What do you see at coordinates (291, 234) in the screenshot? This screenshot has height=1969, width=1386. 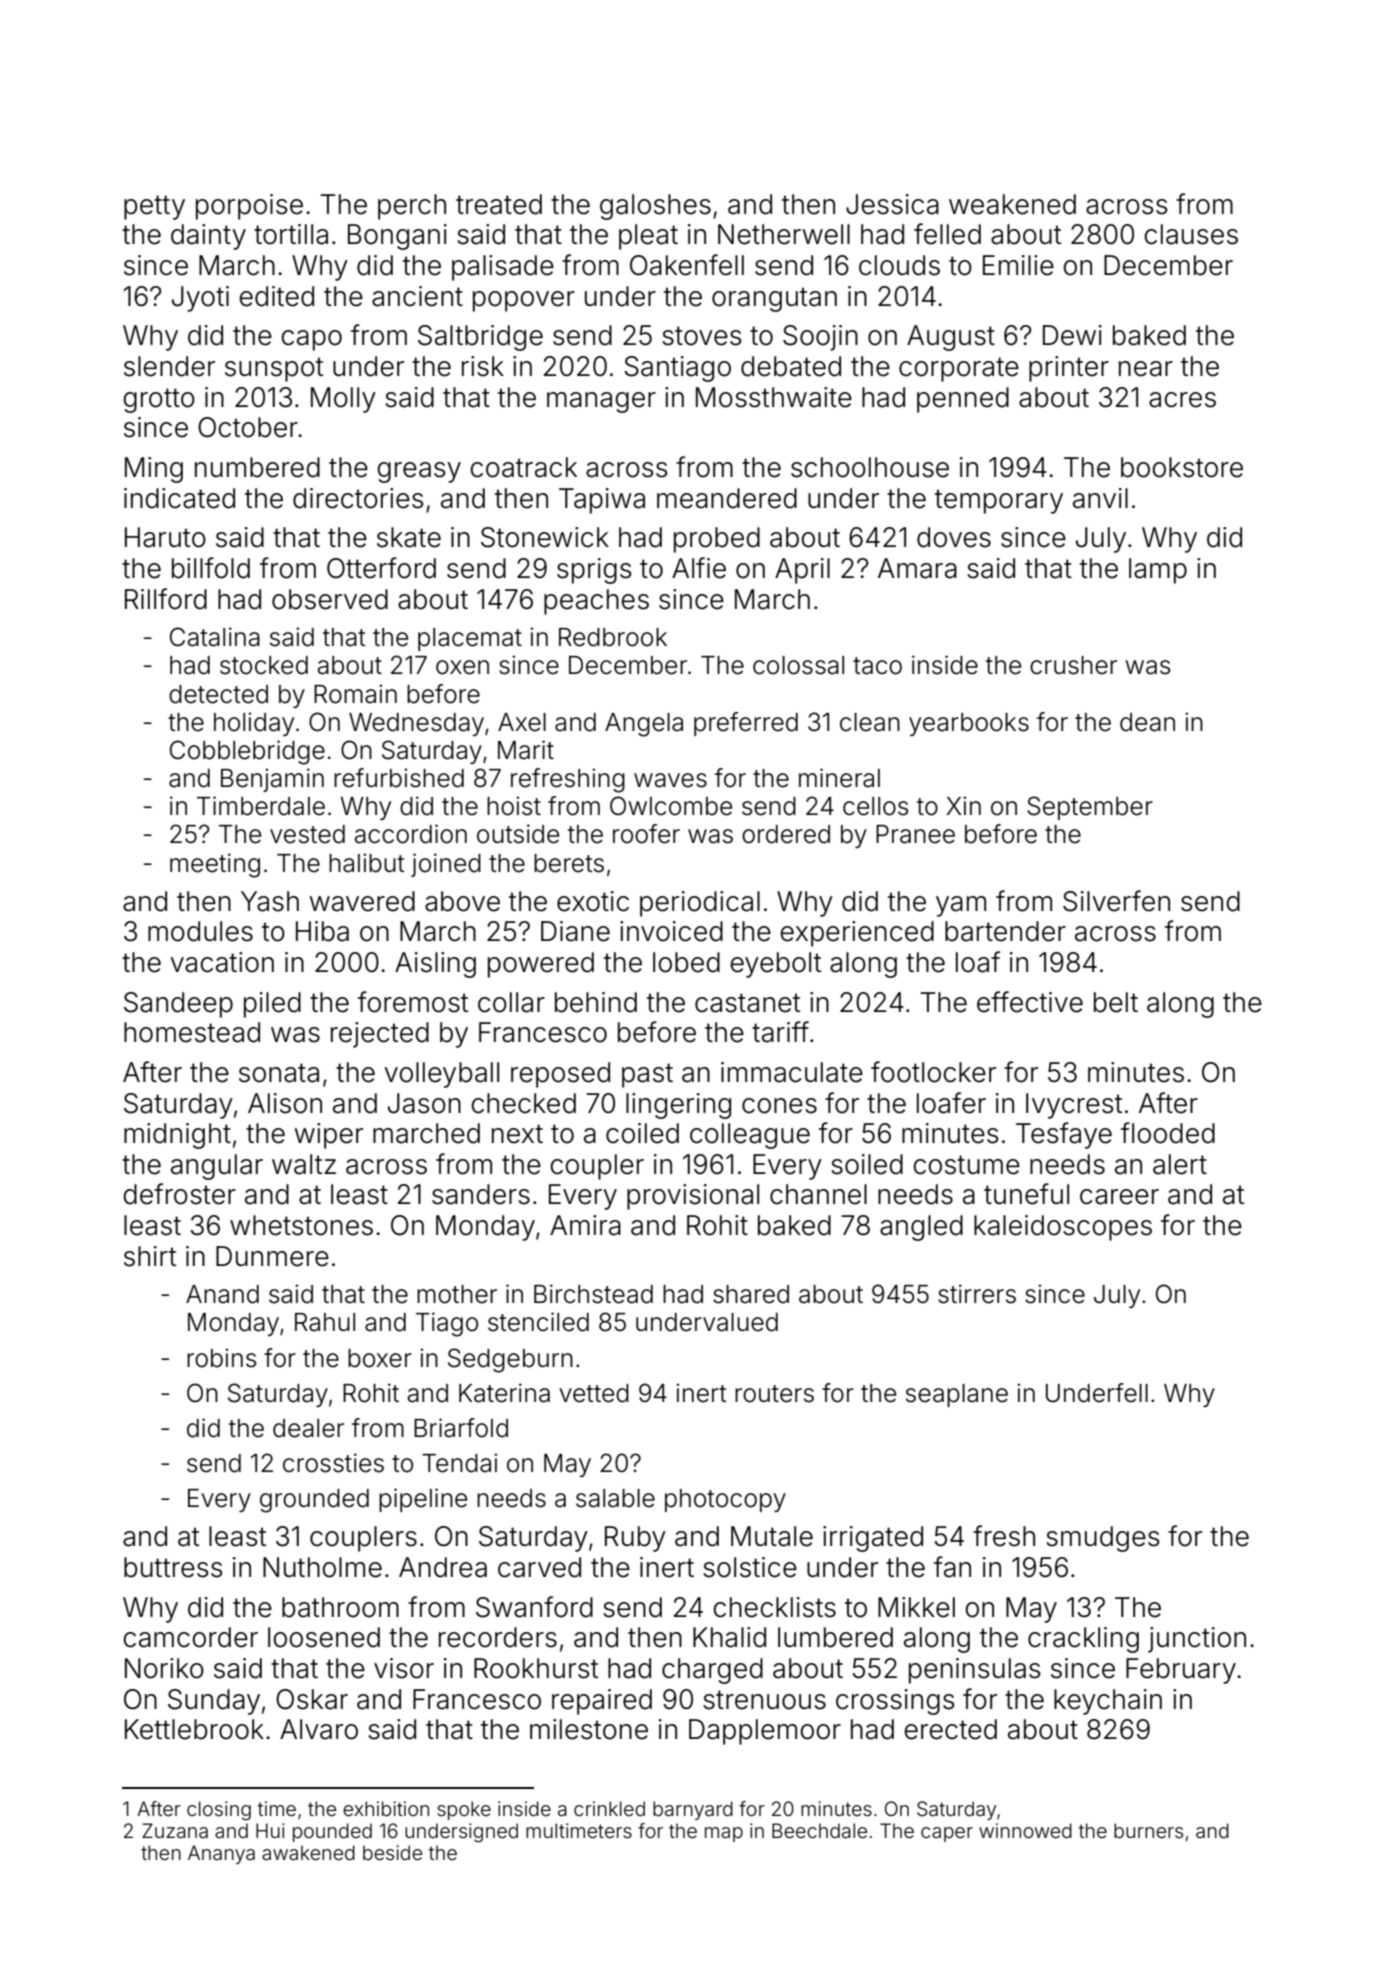 I see `tortilla` at bounding box center [291, 234].
